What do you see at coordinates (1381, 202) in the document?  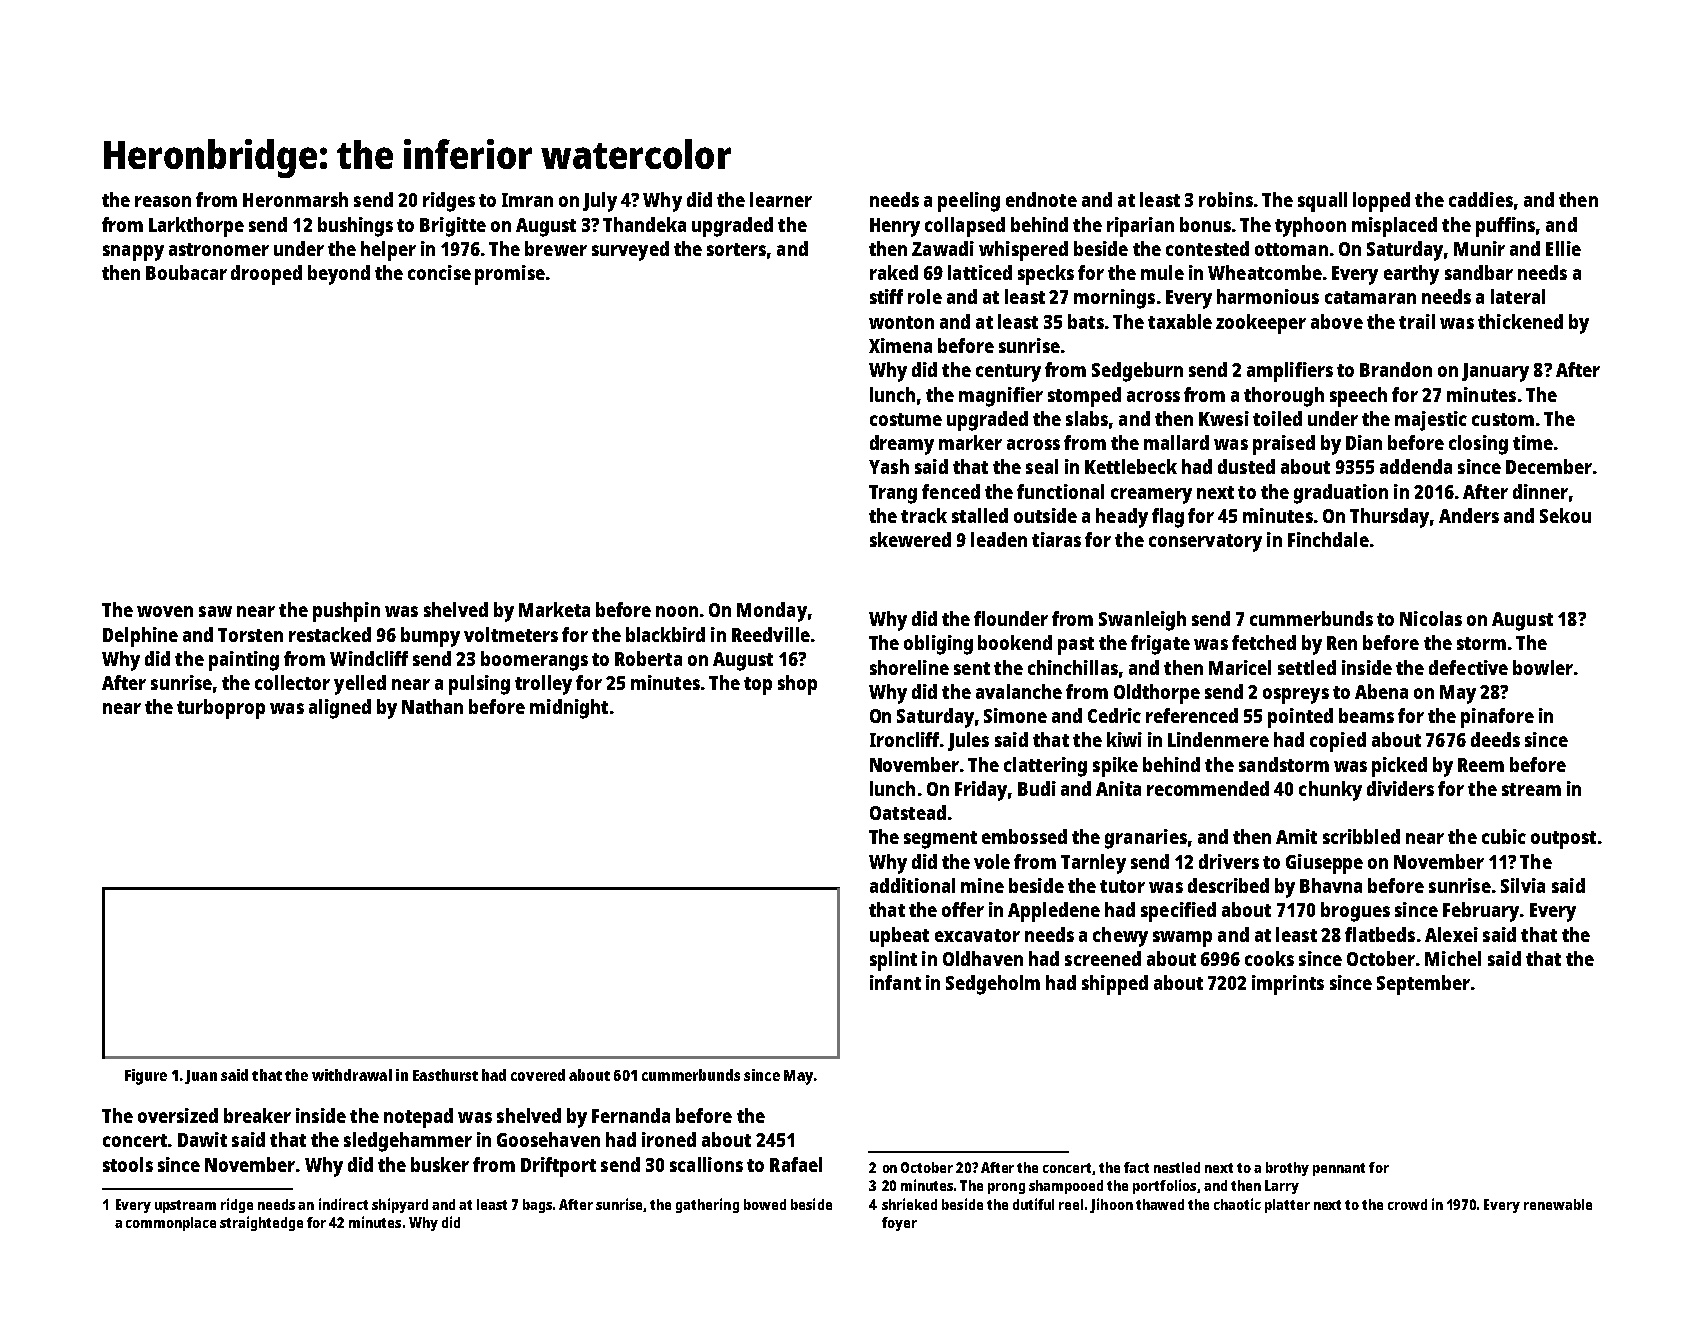 I see `lopped` at bounding box center [1381, 202].
